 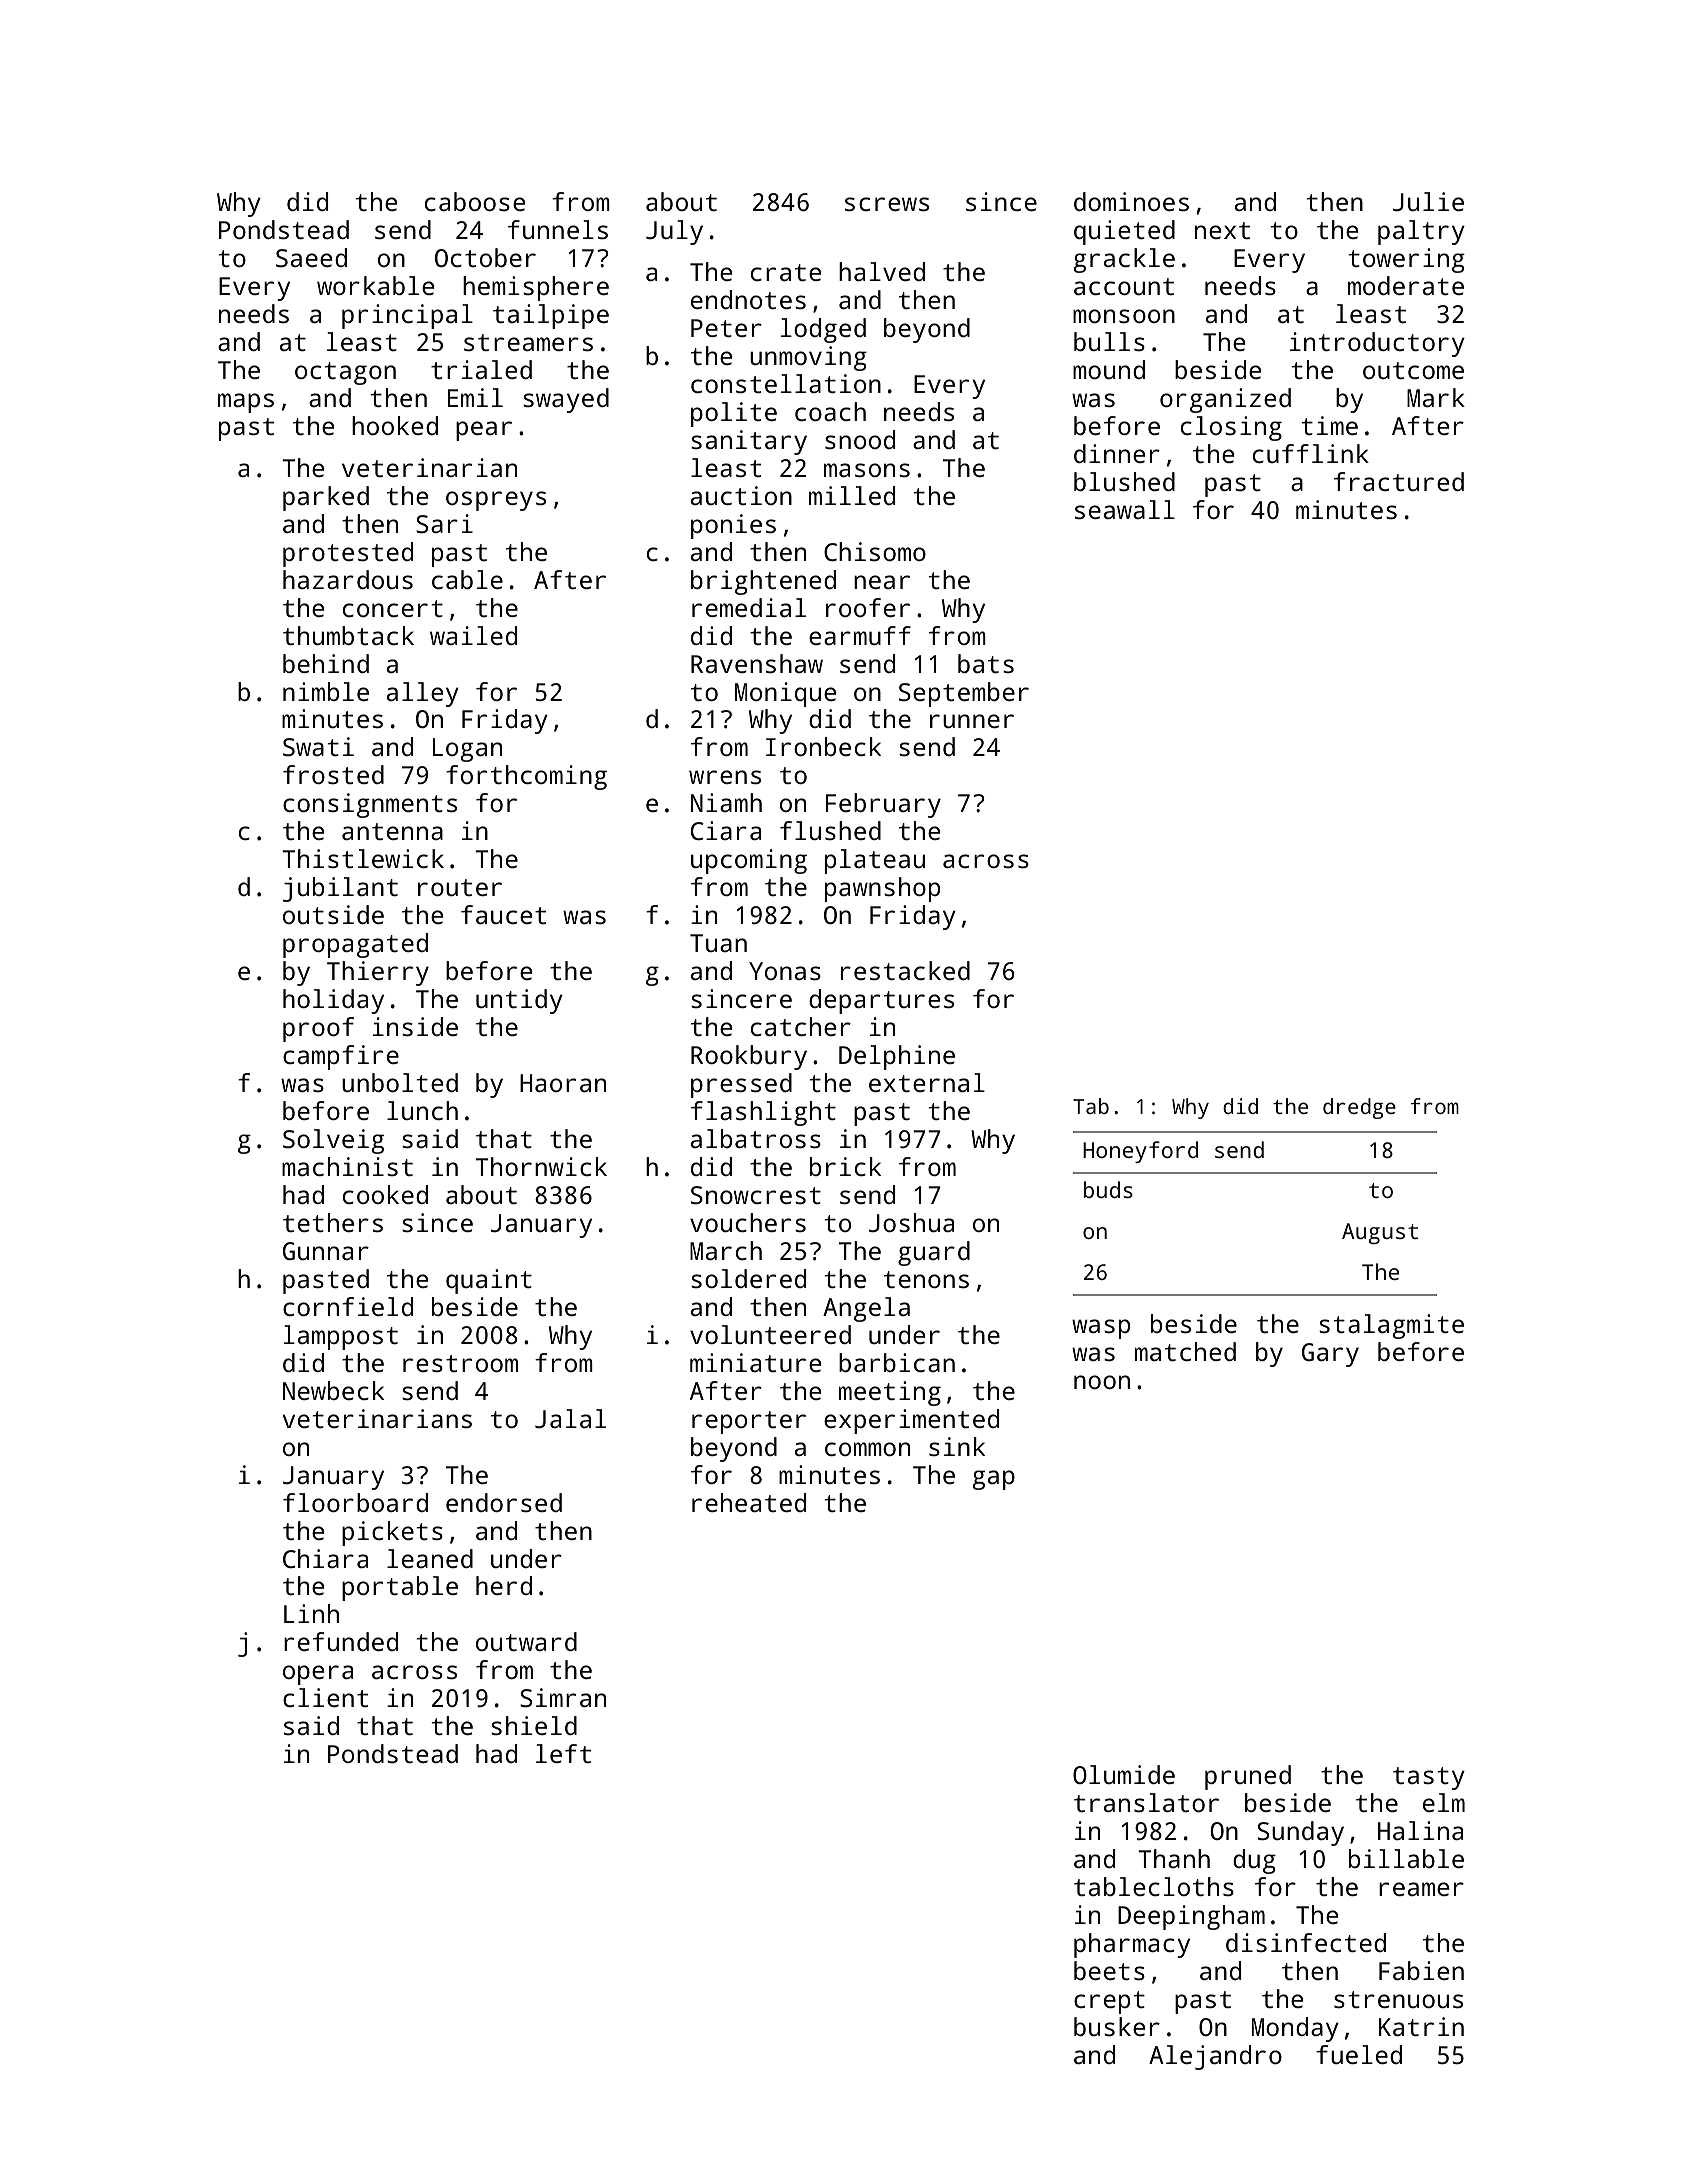 I want to click on moderate, so click(x=1406, y=285).
